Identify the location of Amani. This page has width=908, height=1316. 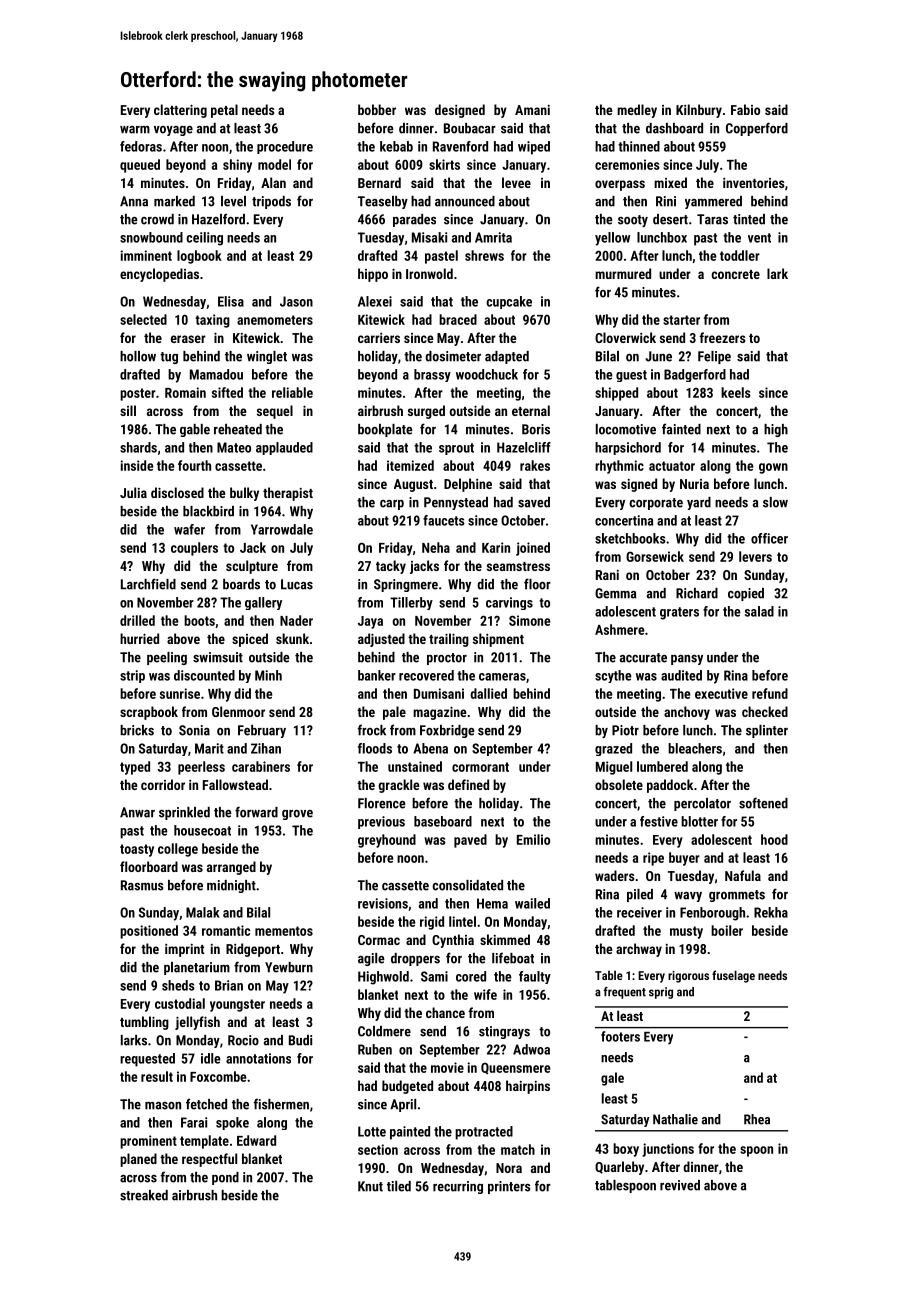
(532, 110).
